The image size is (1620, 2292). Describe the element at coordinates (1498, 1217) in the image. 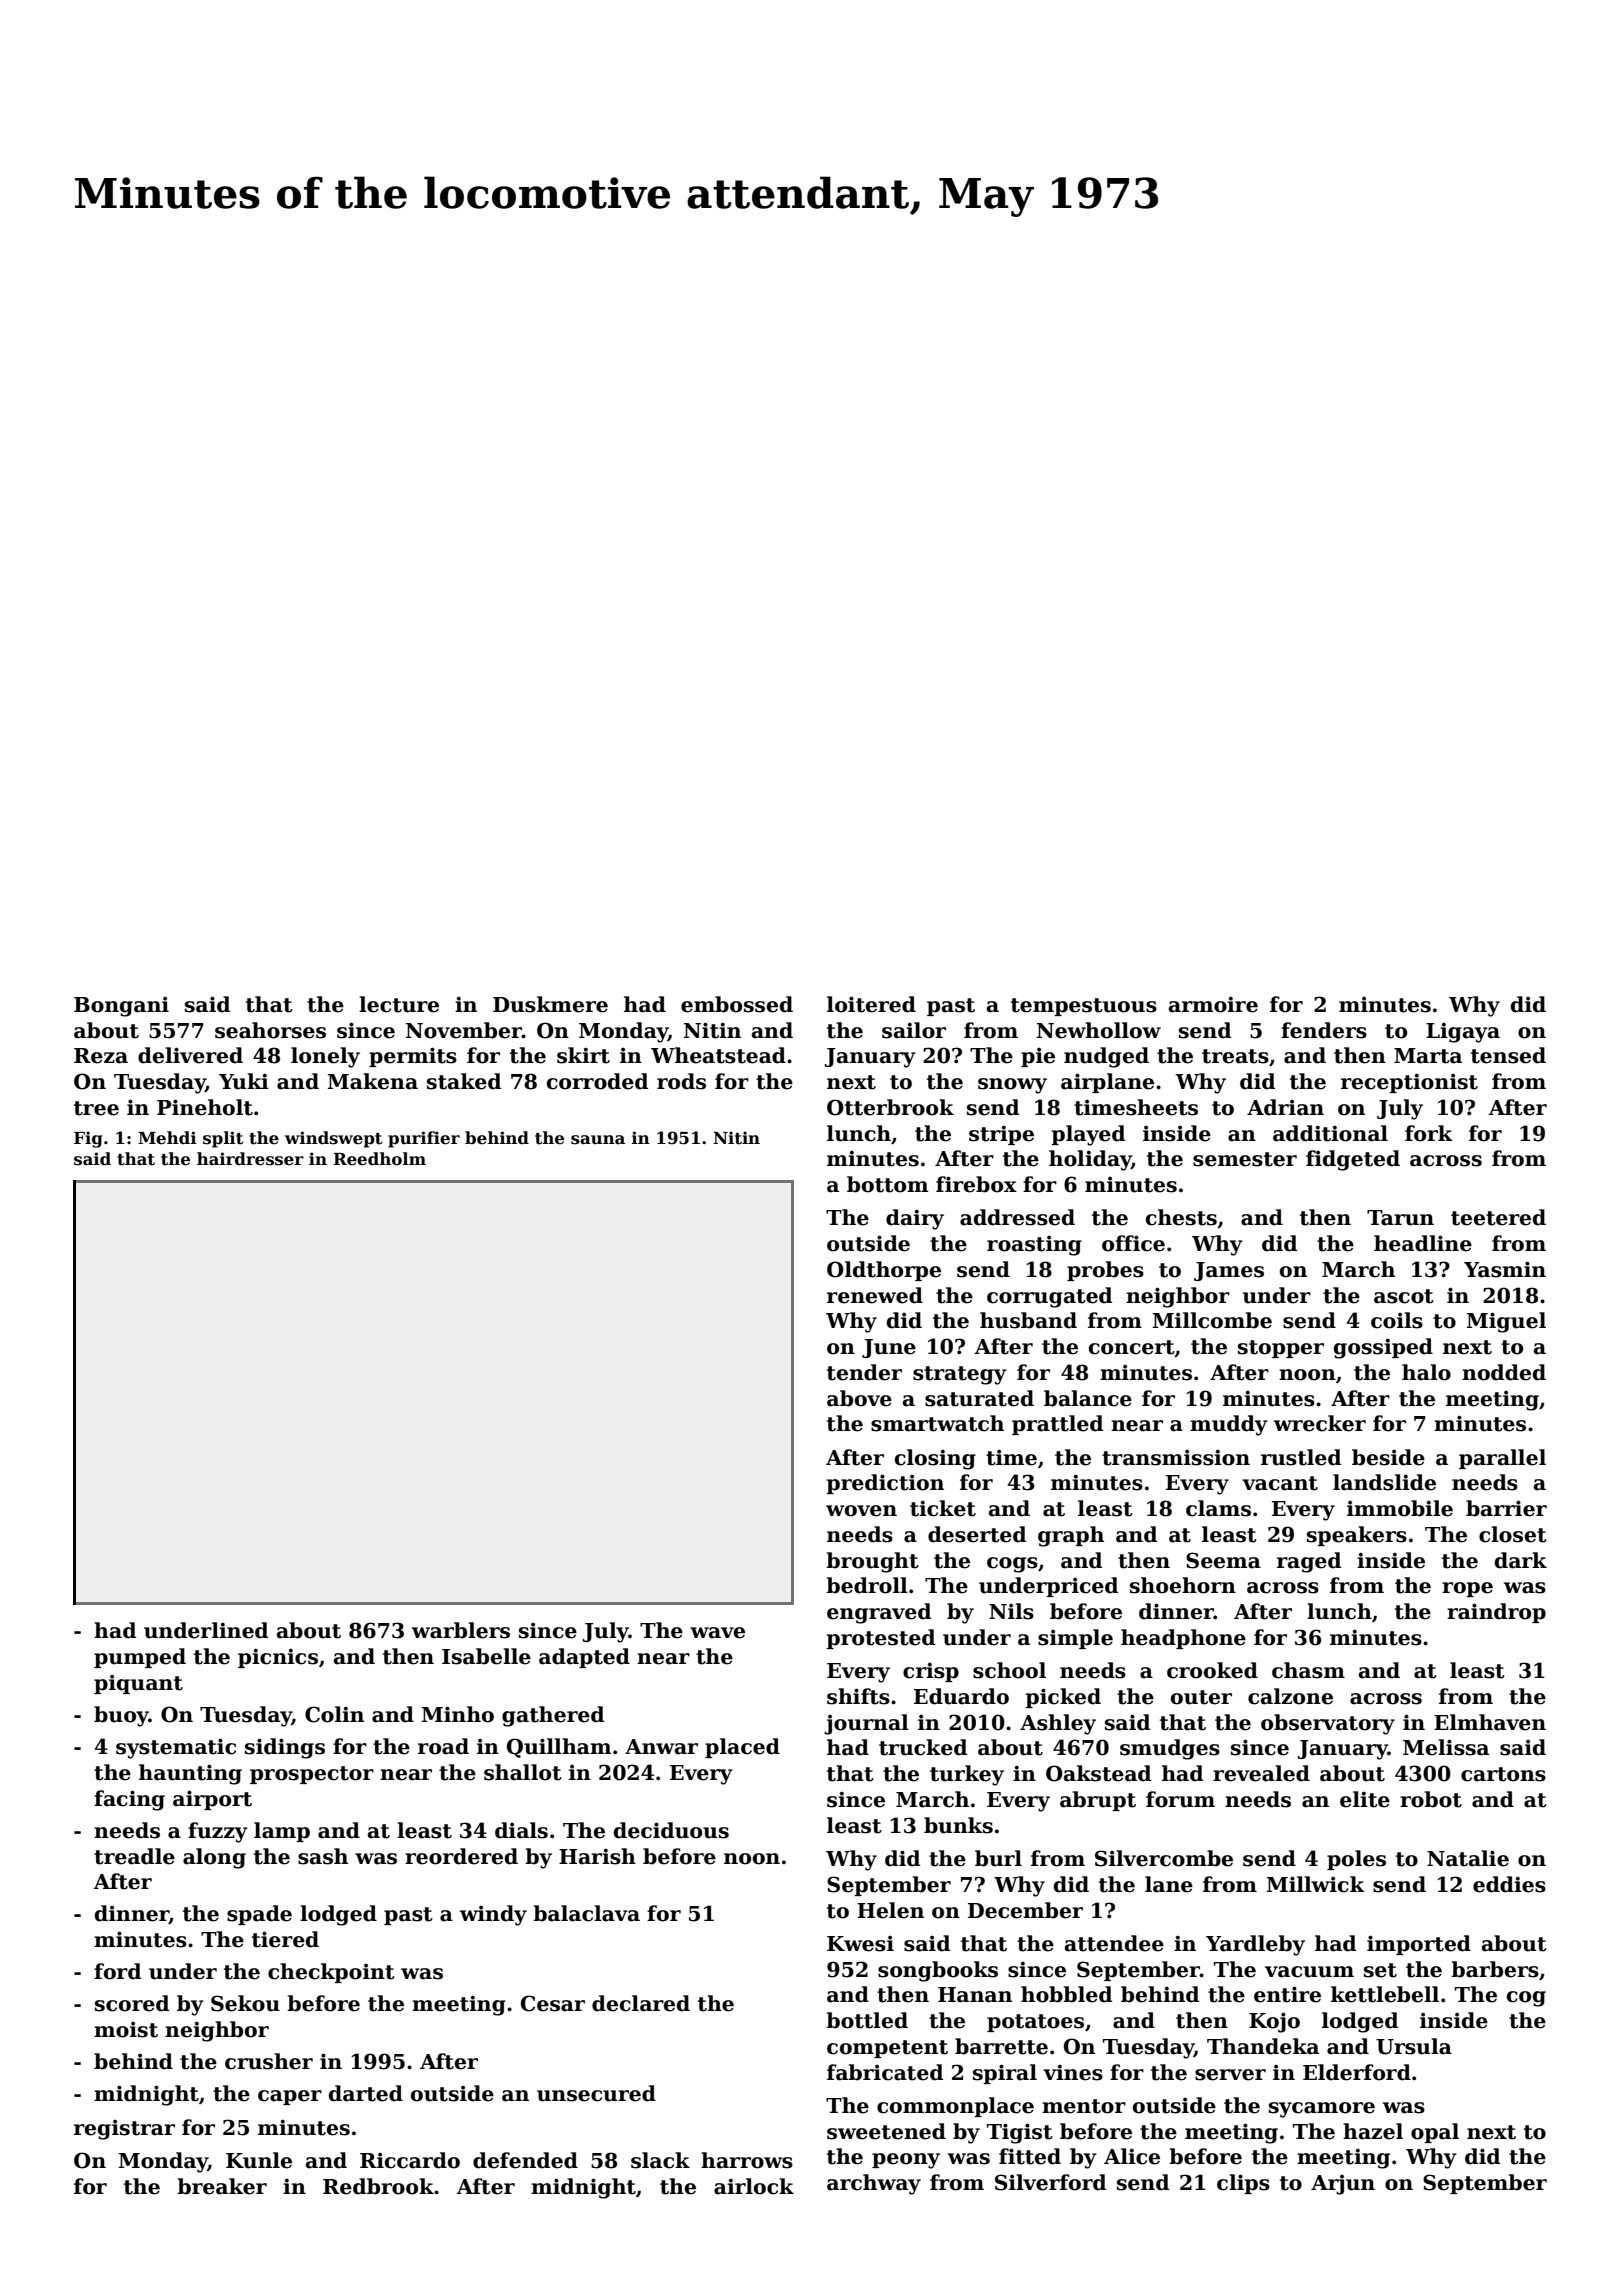

I see `teetered` at that location.
